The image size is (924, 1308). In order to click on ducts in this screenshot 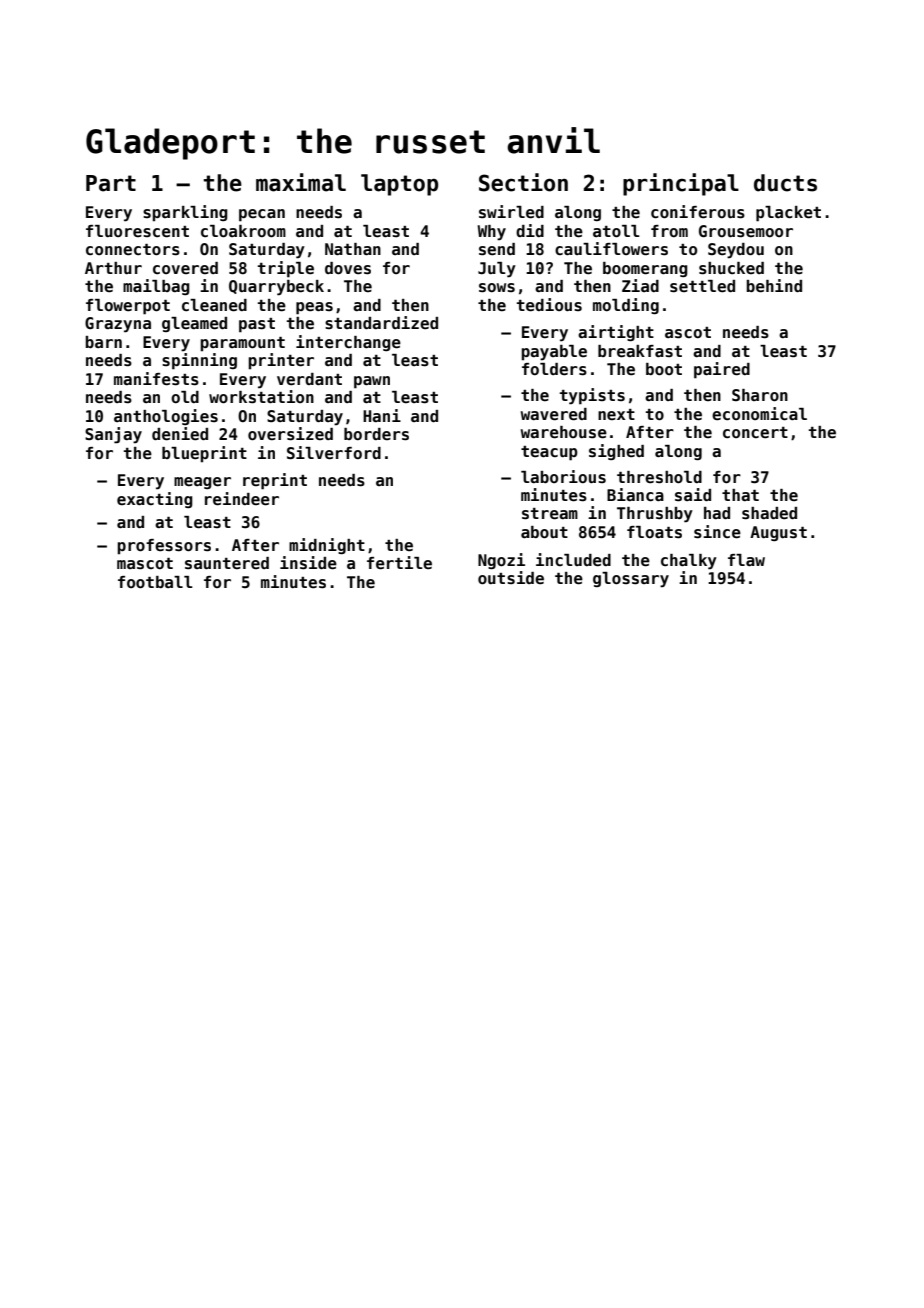, I will do `click(785, 183)`.
